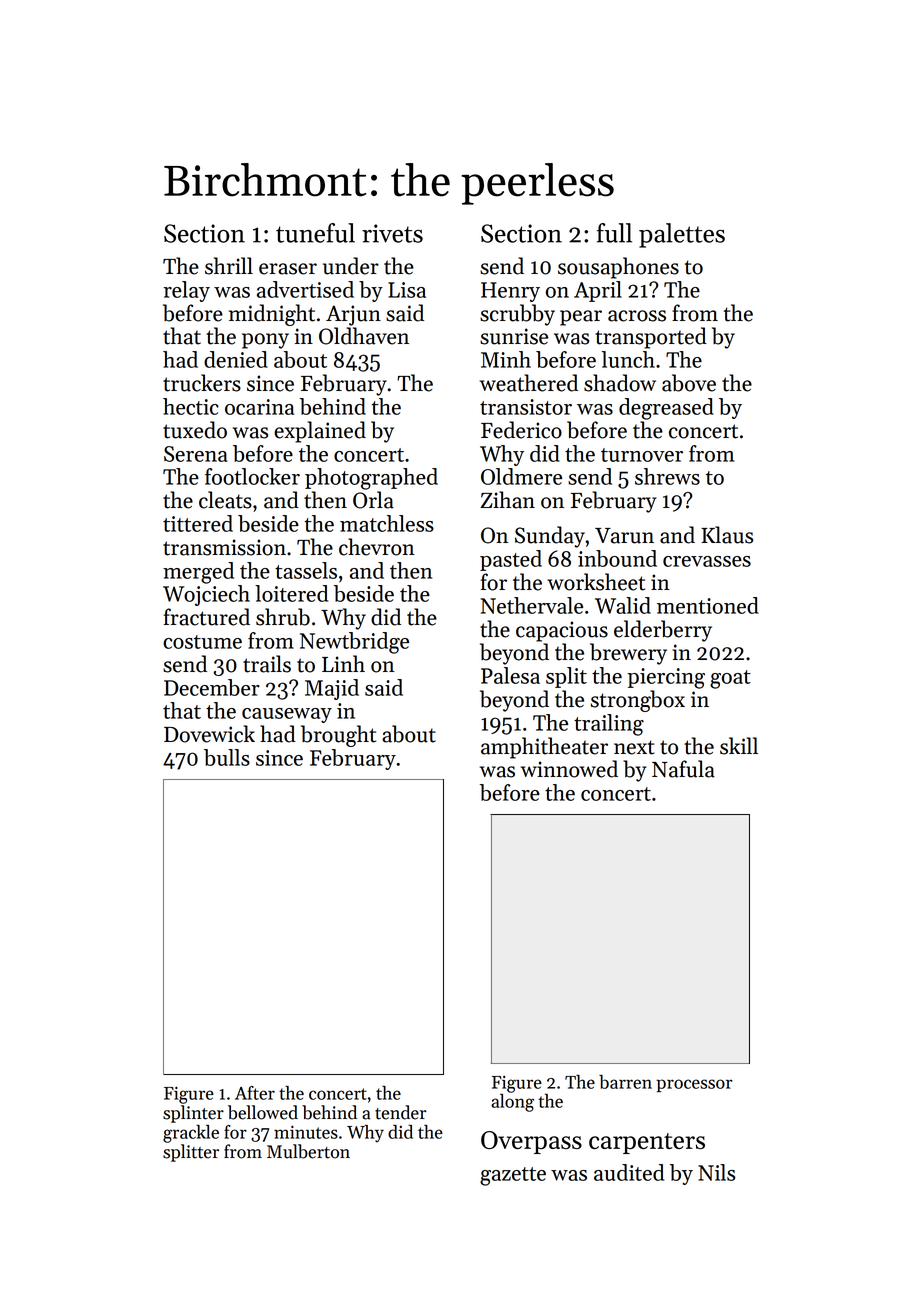 The height and width of the screenshot is (1311, 924). I want to click on December, so click(212, 687).
